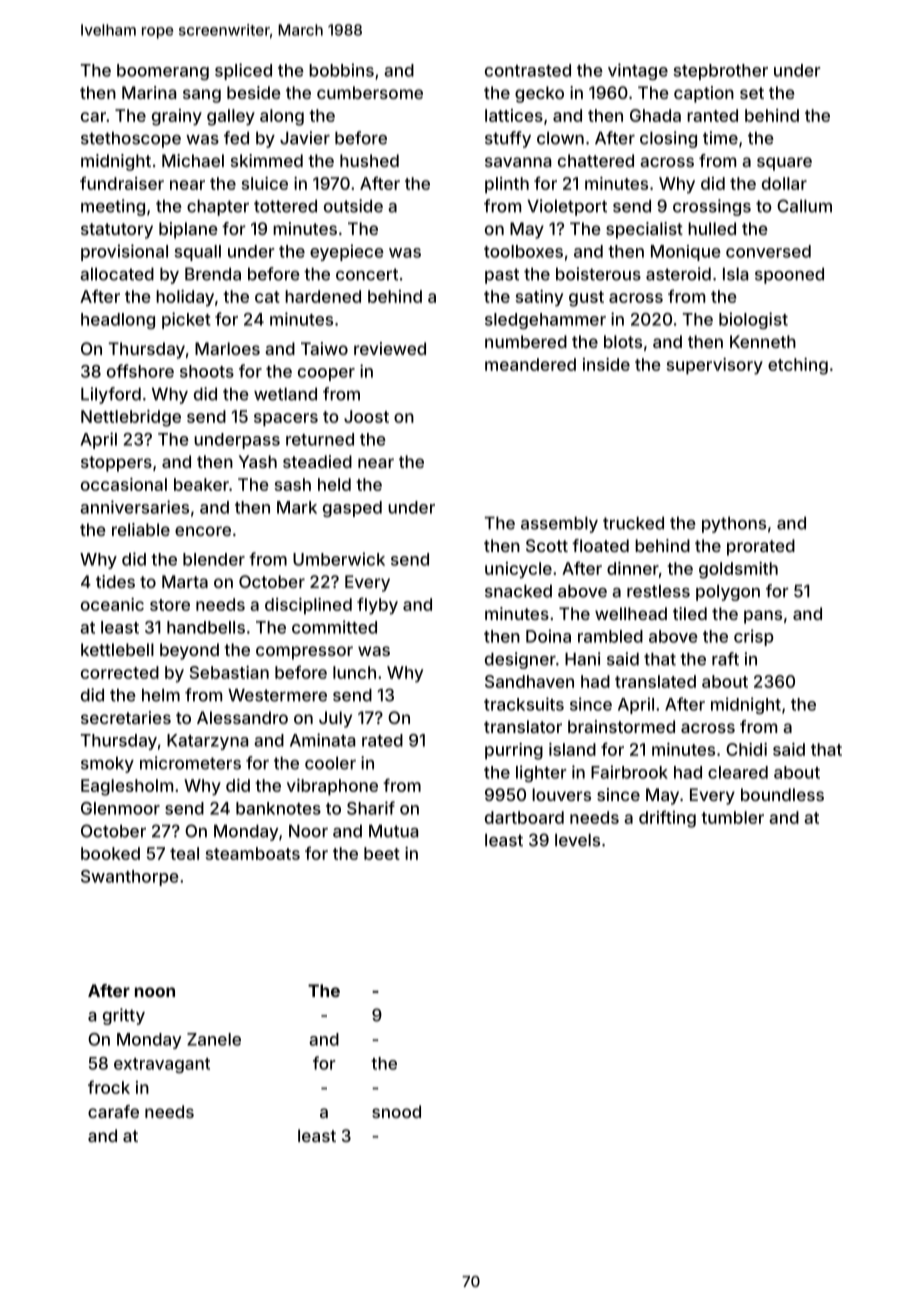  Describe the element at coordinates (523, 251) in the screenshot. I see `toolboxes` at that location.
